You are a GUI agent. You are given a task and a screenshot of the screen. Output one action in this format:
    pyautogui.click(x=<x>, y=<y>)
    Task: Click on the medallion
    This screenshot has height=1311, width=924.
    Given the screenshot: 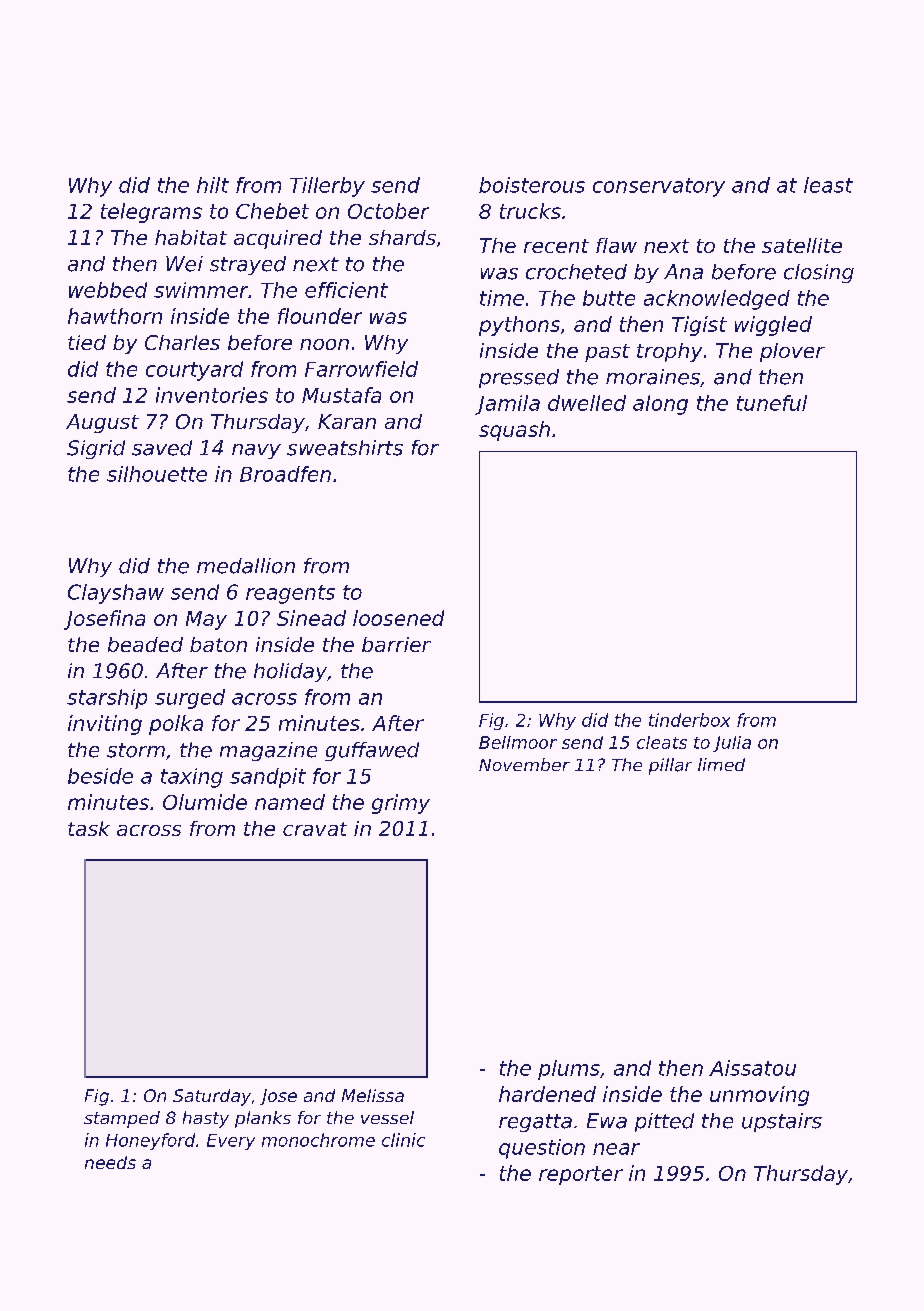 What is the action you would take?
    pyautogui.click(x=246, y=566)
